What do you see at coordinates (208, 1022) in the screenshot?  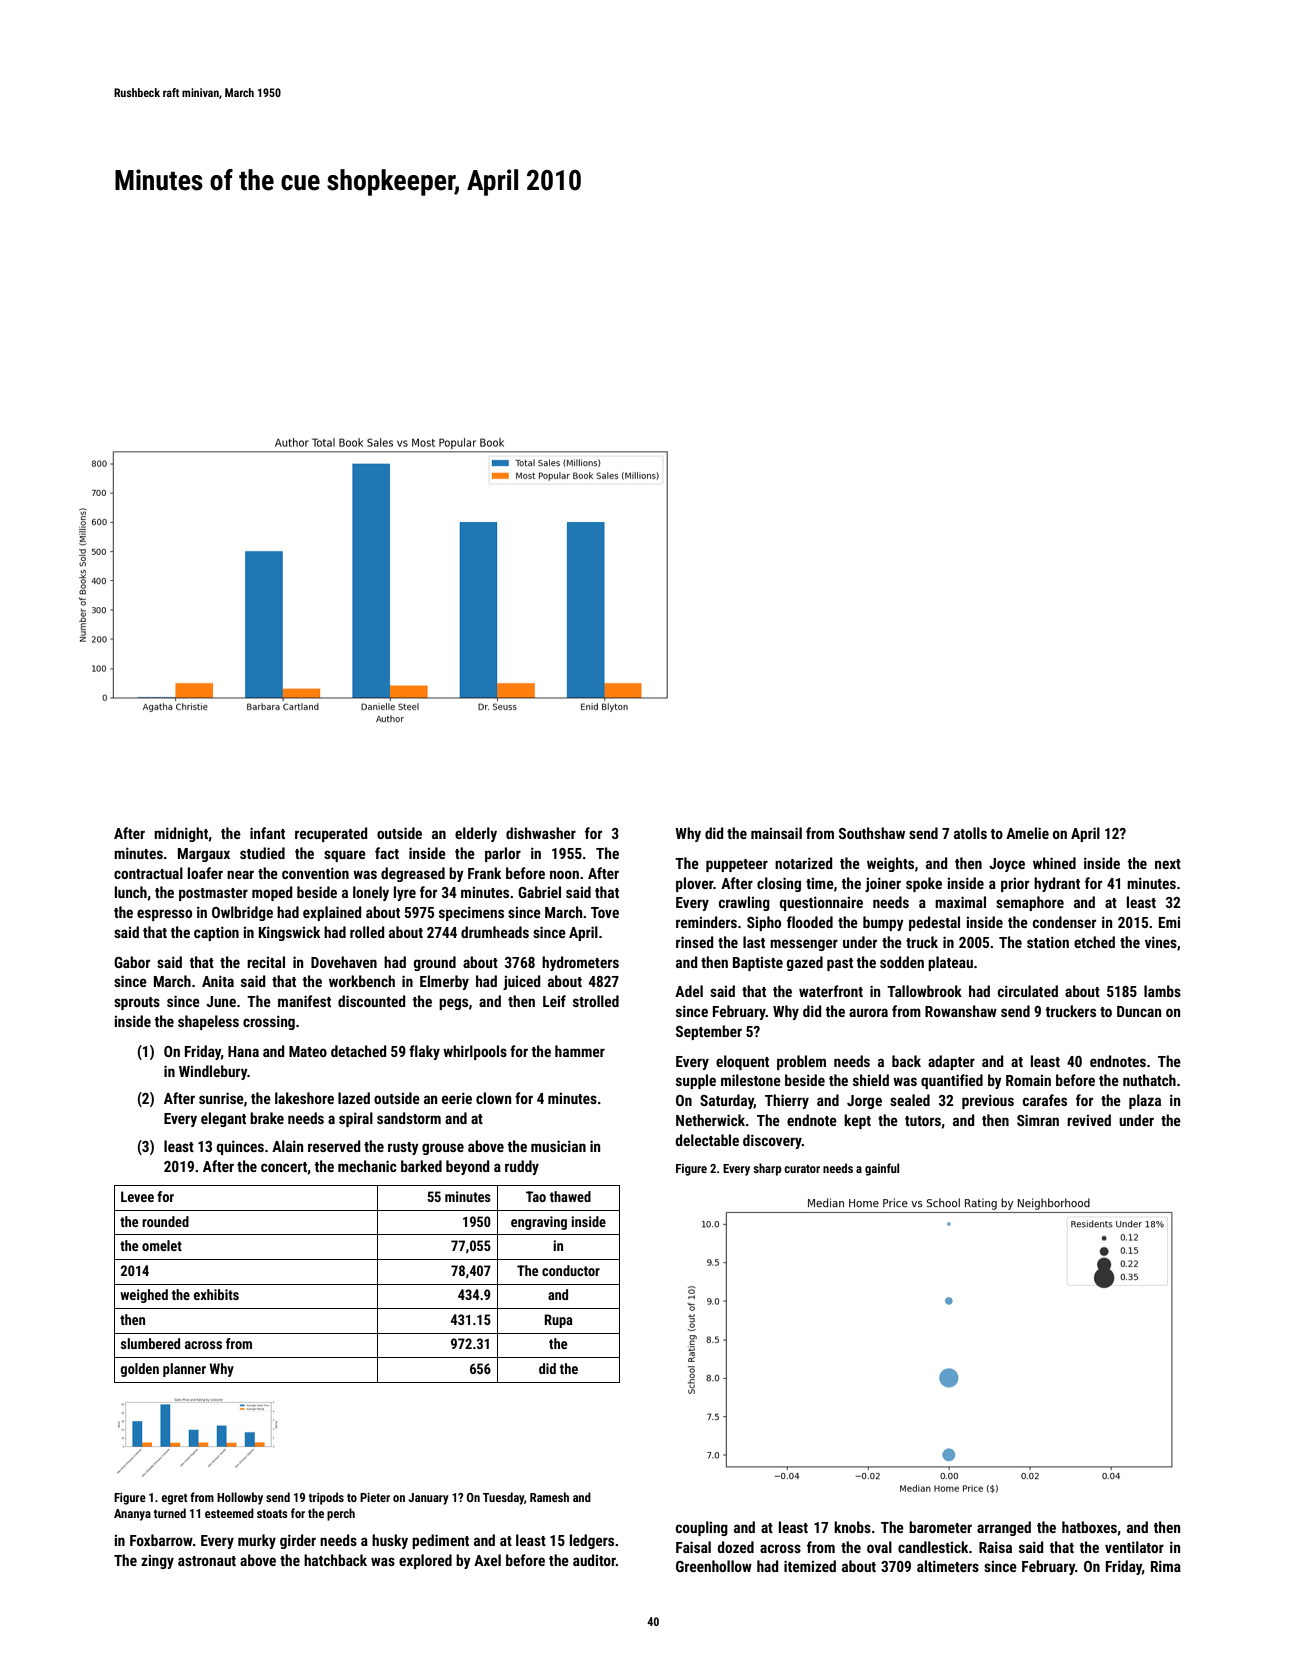 I see `shapeless` at bounding box center [208, 1022].
